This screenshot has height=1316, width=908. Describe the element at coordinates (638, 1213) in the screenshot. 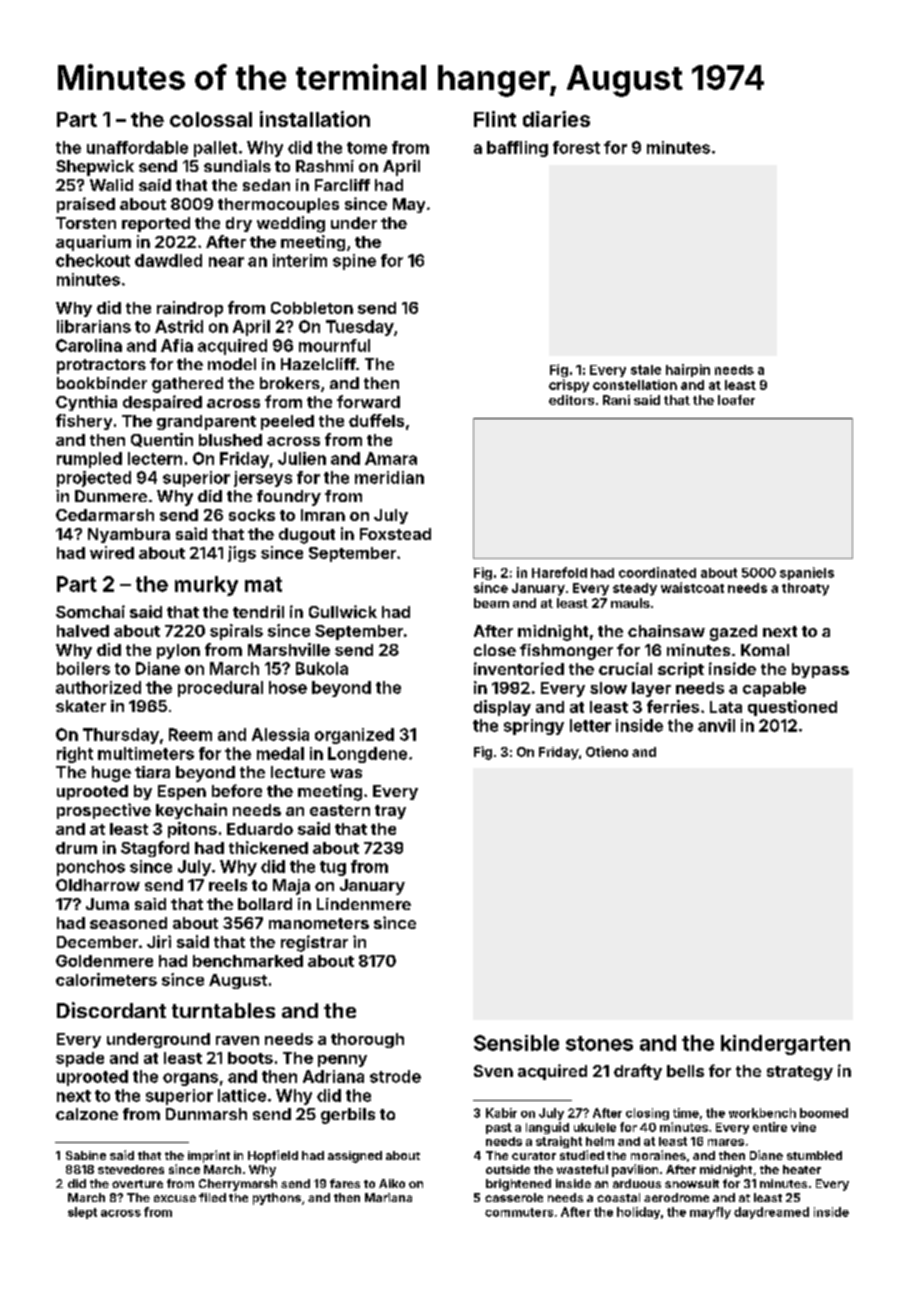

I see `holiday` at that location.
